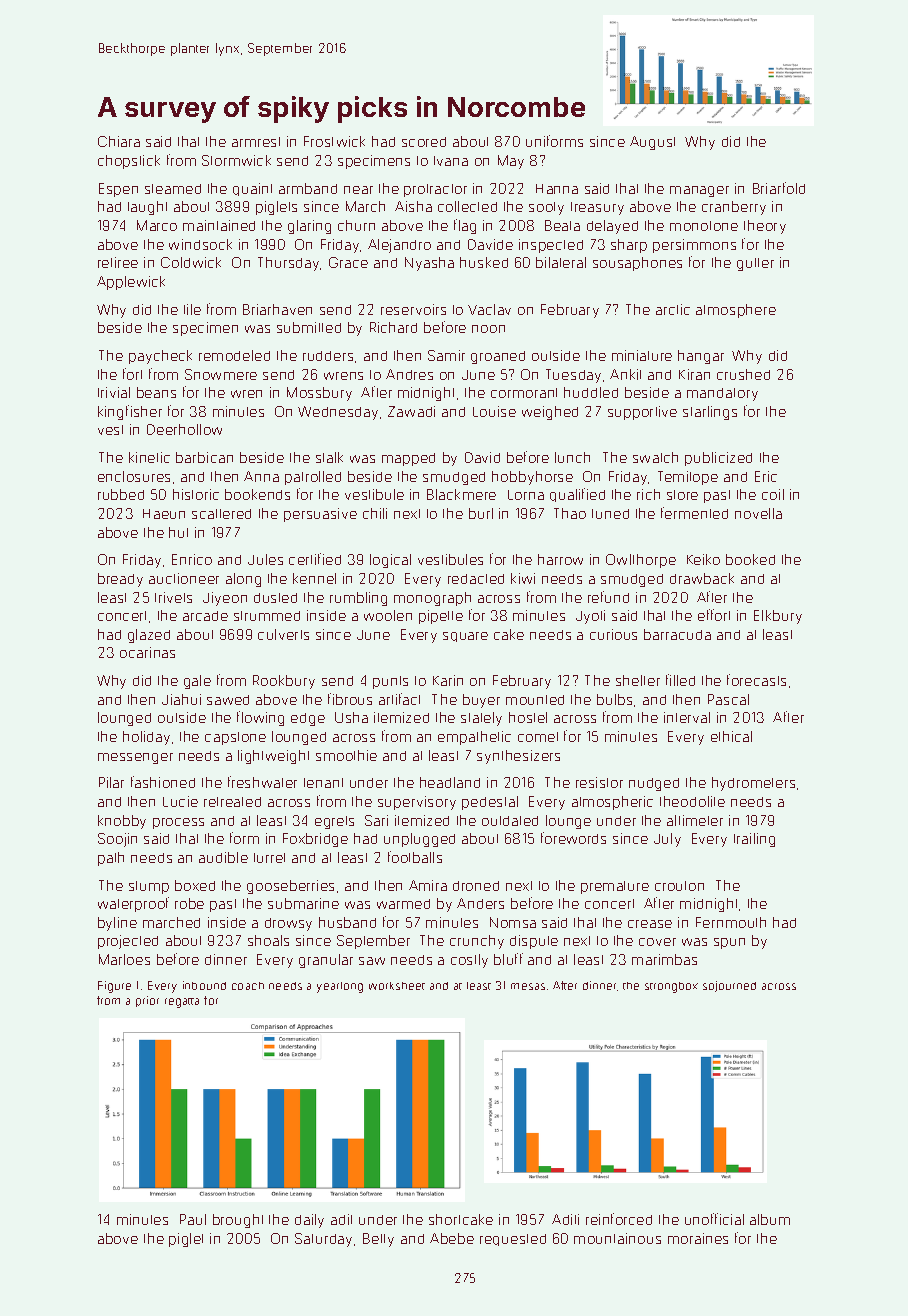 This page has height=1316, width=908. I want to click on atmosphere, so click(736, 311).
